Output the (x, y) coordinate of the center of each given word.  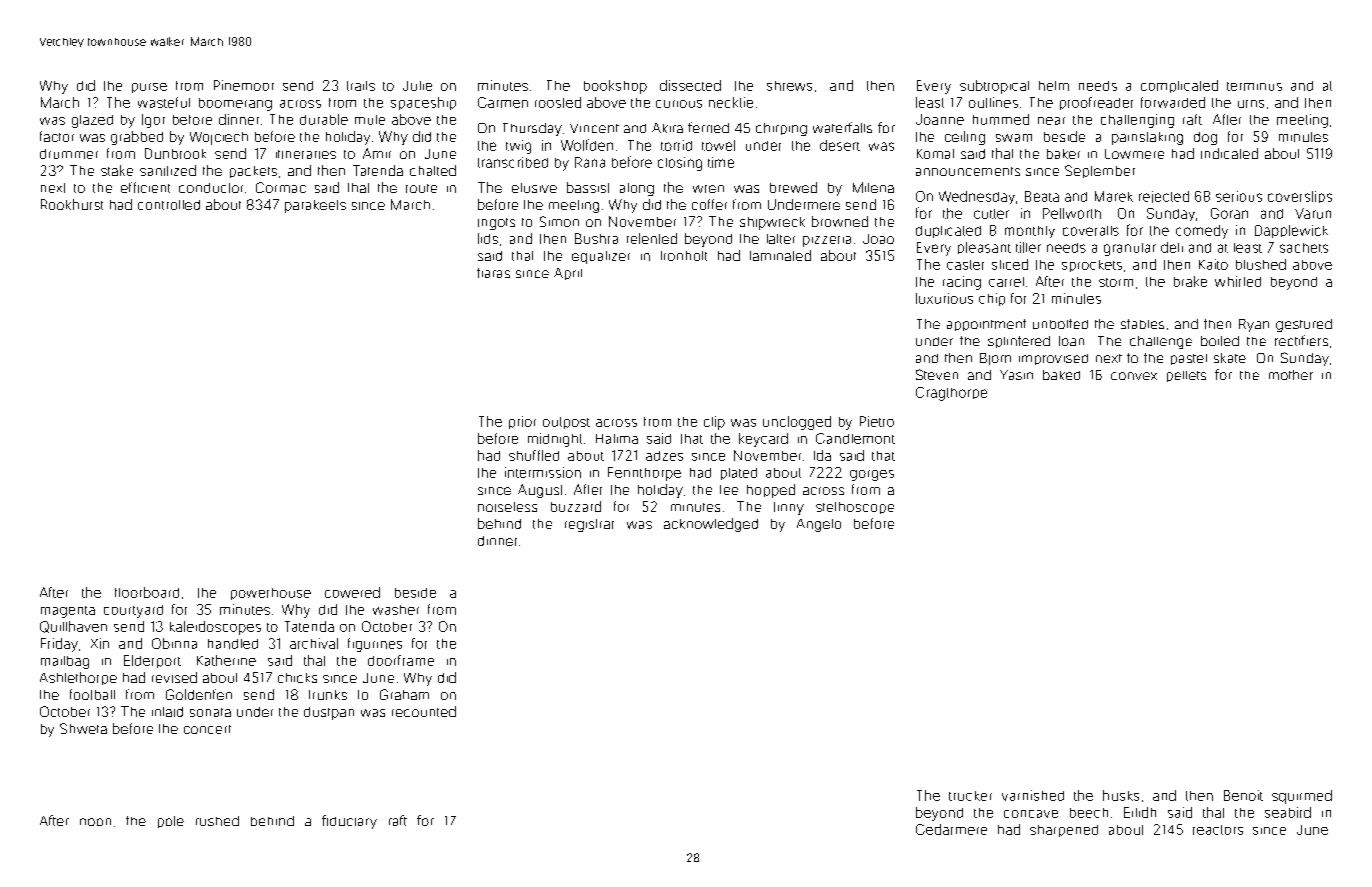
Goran (1229, 213)
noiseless (507, 507)
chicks (297, 678)
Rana (590, 162)
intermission (543, 472)
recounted (424, 711)
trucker (970, 796)
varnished (1033, 795)
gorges (872, 475)
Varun (1313, 213)
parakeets (315, 206)
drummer (69, 154)
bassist (588, 187)
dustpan (329, 713)
